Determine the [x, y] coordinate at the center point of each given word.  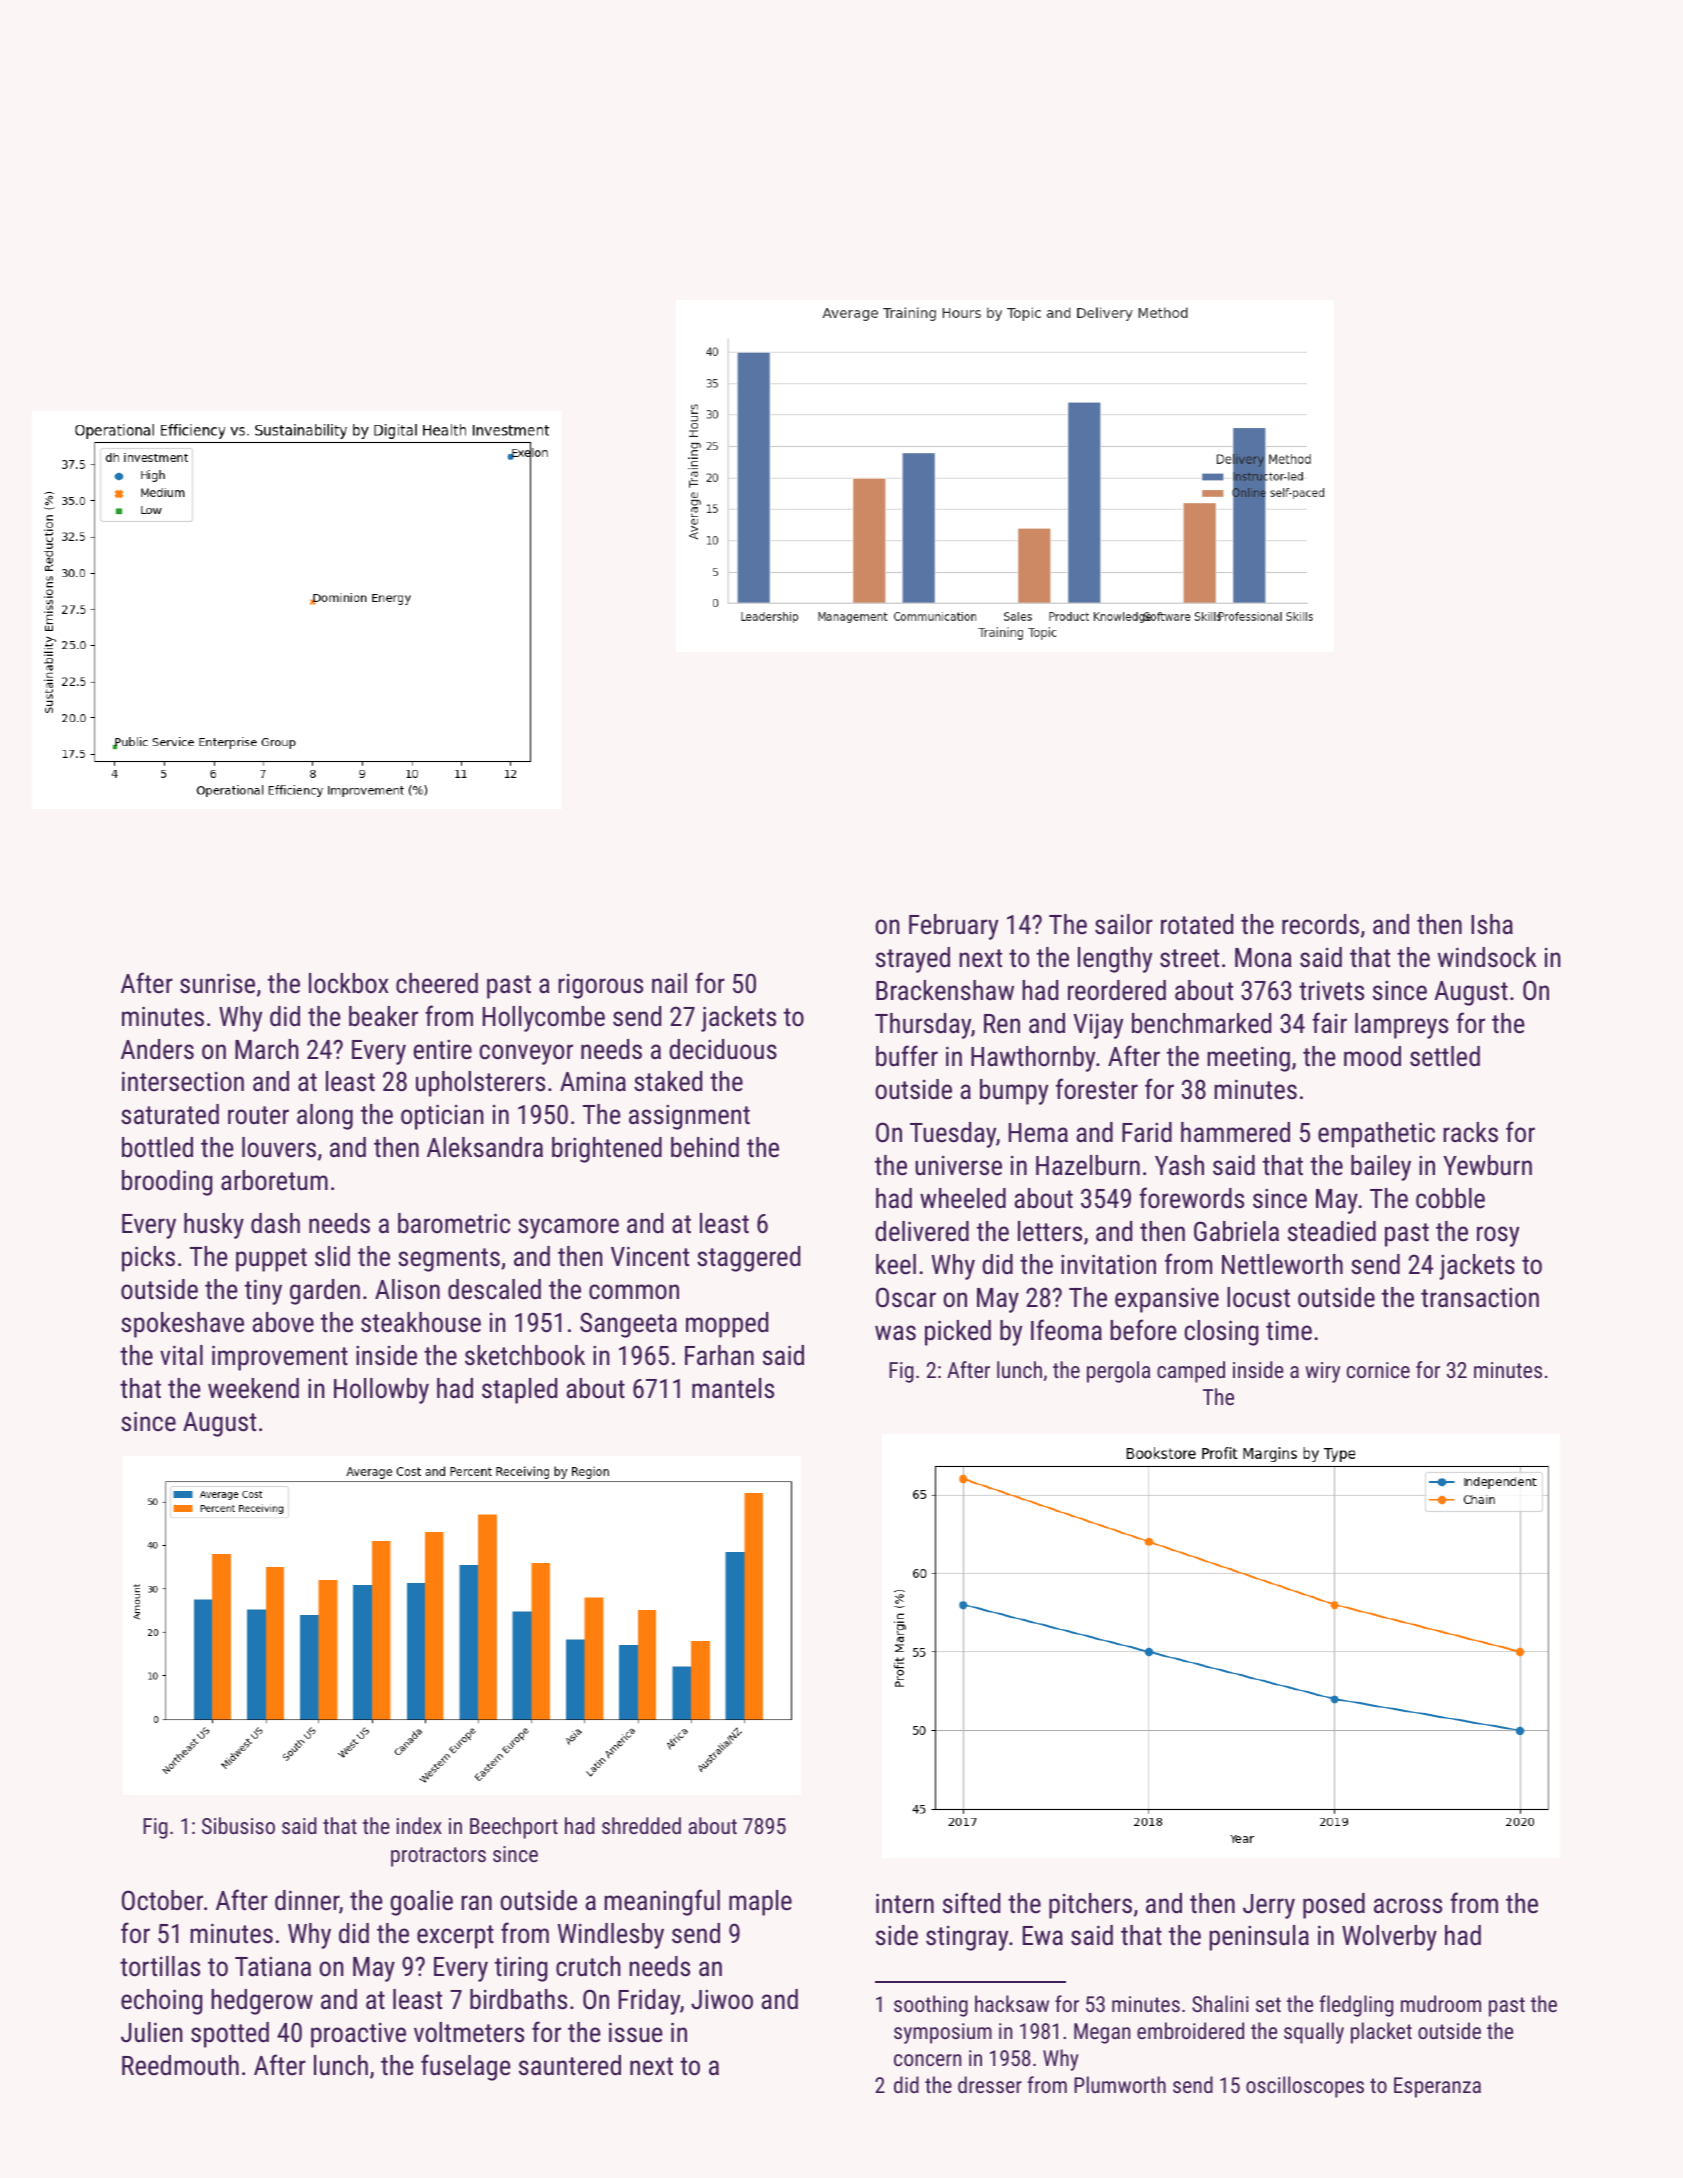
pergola [1118, 1372]
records [1320, 924]
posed [1334, 1906]
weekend [253, 1388]
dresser [990, 2084]
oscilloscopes [1305, 2087]
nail [669, 983]
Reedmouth [180, 2065]
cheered [437, 983]
